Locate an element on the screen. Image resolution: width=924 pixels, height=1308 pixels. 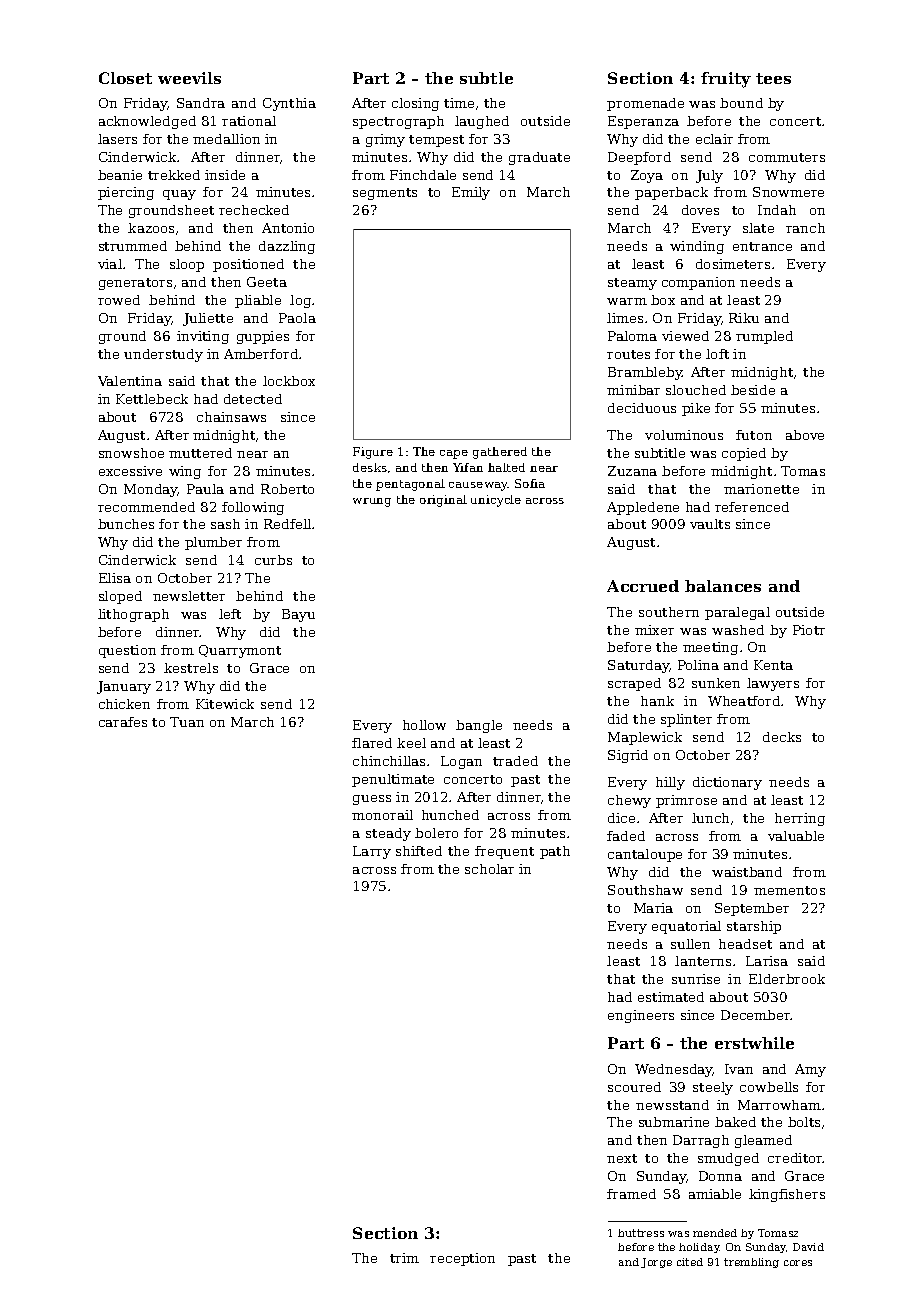
hollow is located at coordinates (424, 725).
